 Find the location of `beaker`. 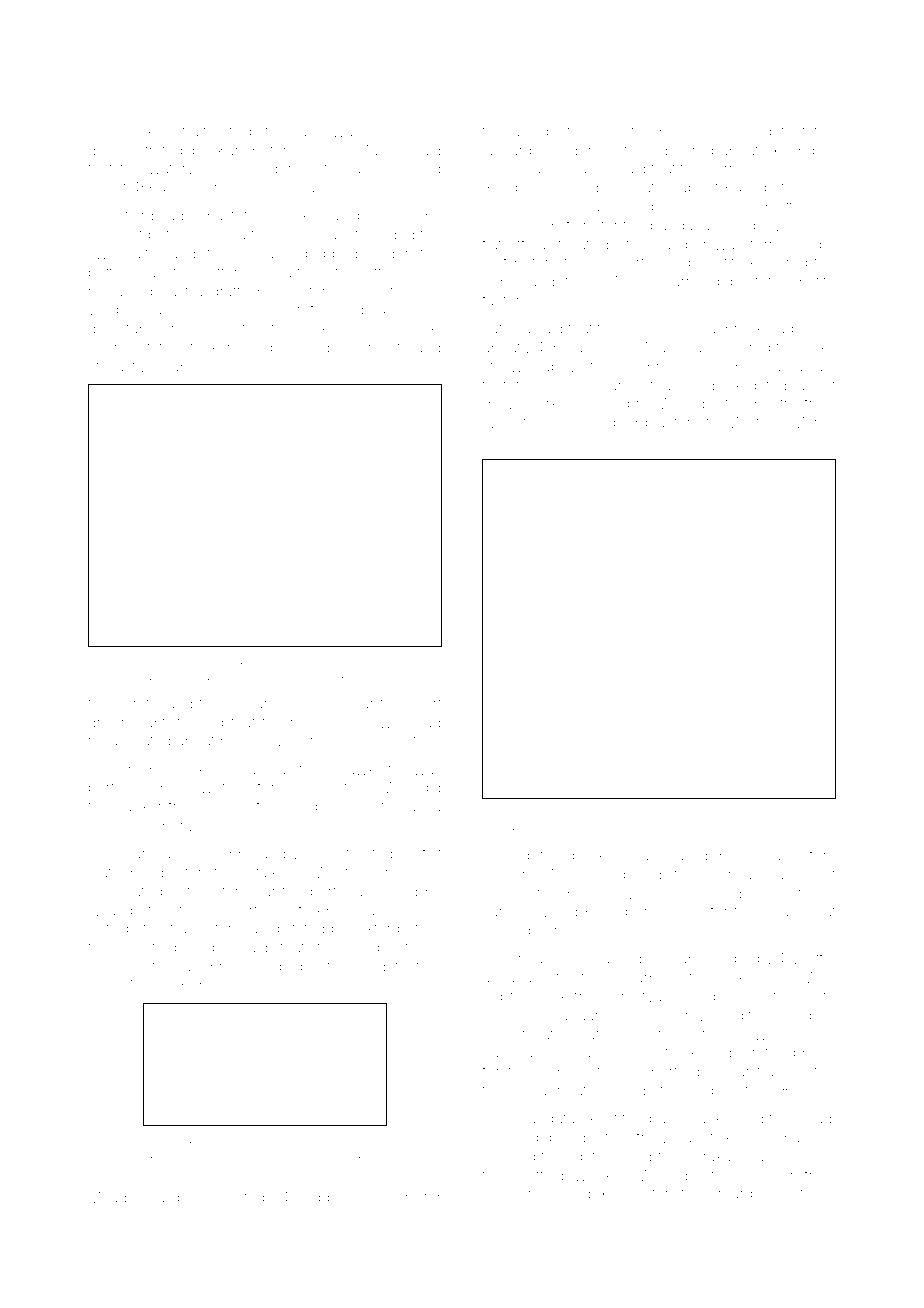

beaker is located at coordinates (595, 855).
